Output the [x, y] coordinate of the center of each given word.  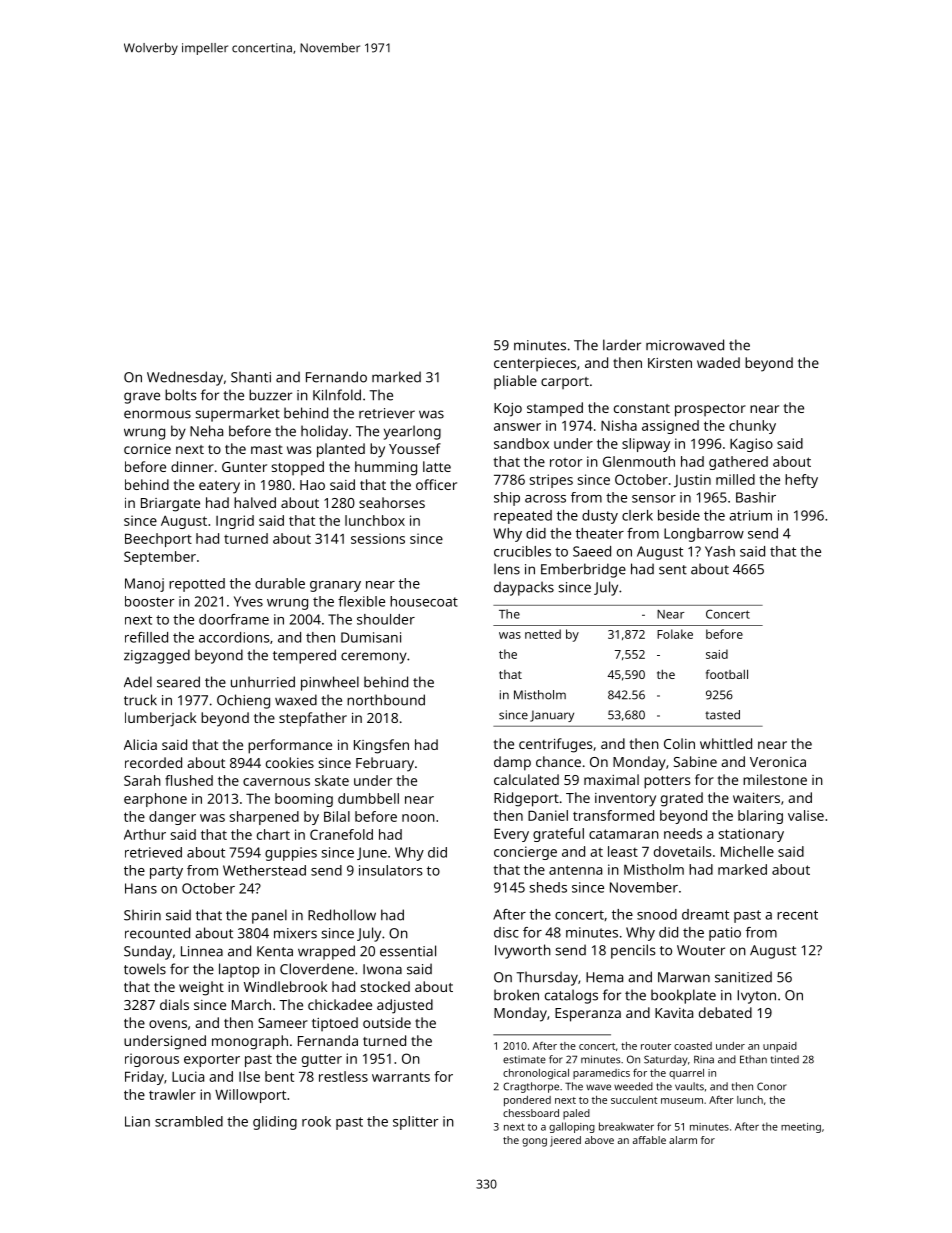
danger [172, 818]
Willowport [250, 1096]
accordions [234, 637]
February [385, 764]
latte [437, 466]
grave [142, 398]
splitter [415, 1123]
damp [512, 763]
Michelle [747, 851]
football [727, 674]
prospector [710, 410]
